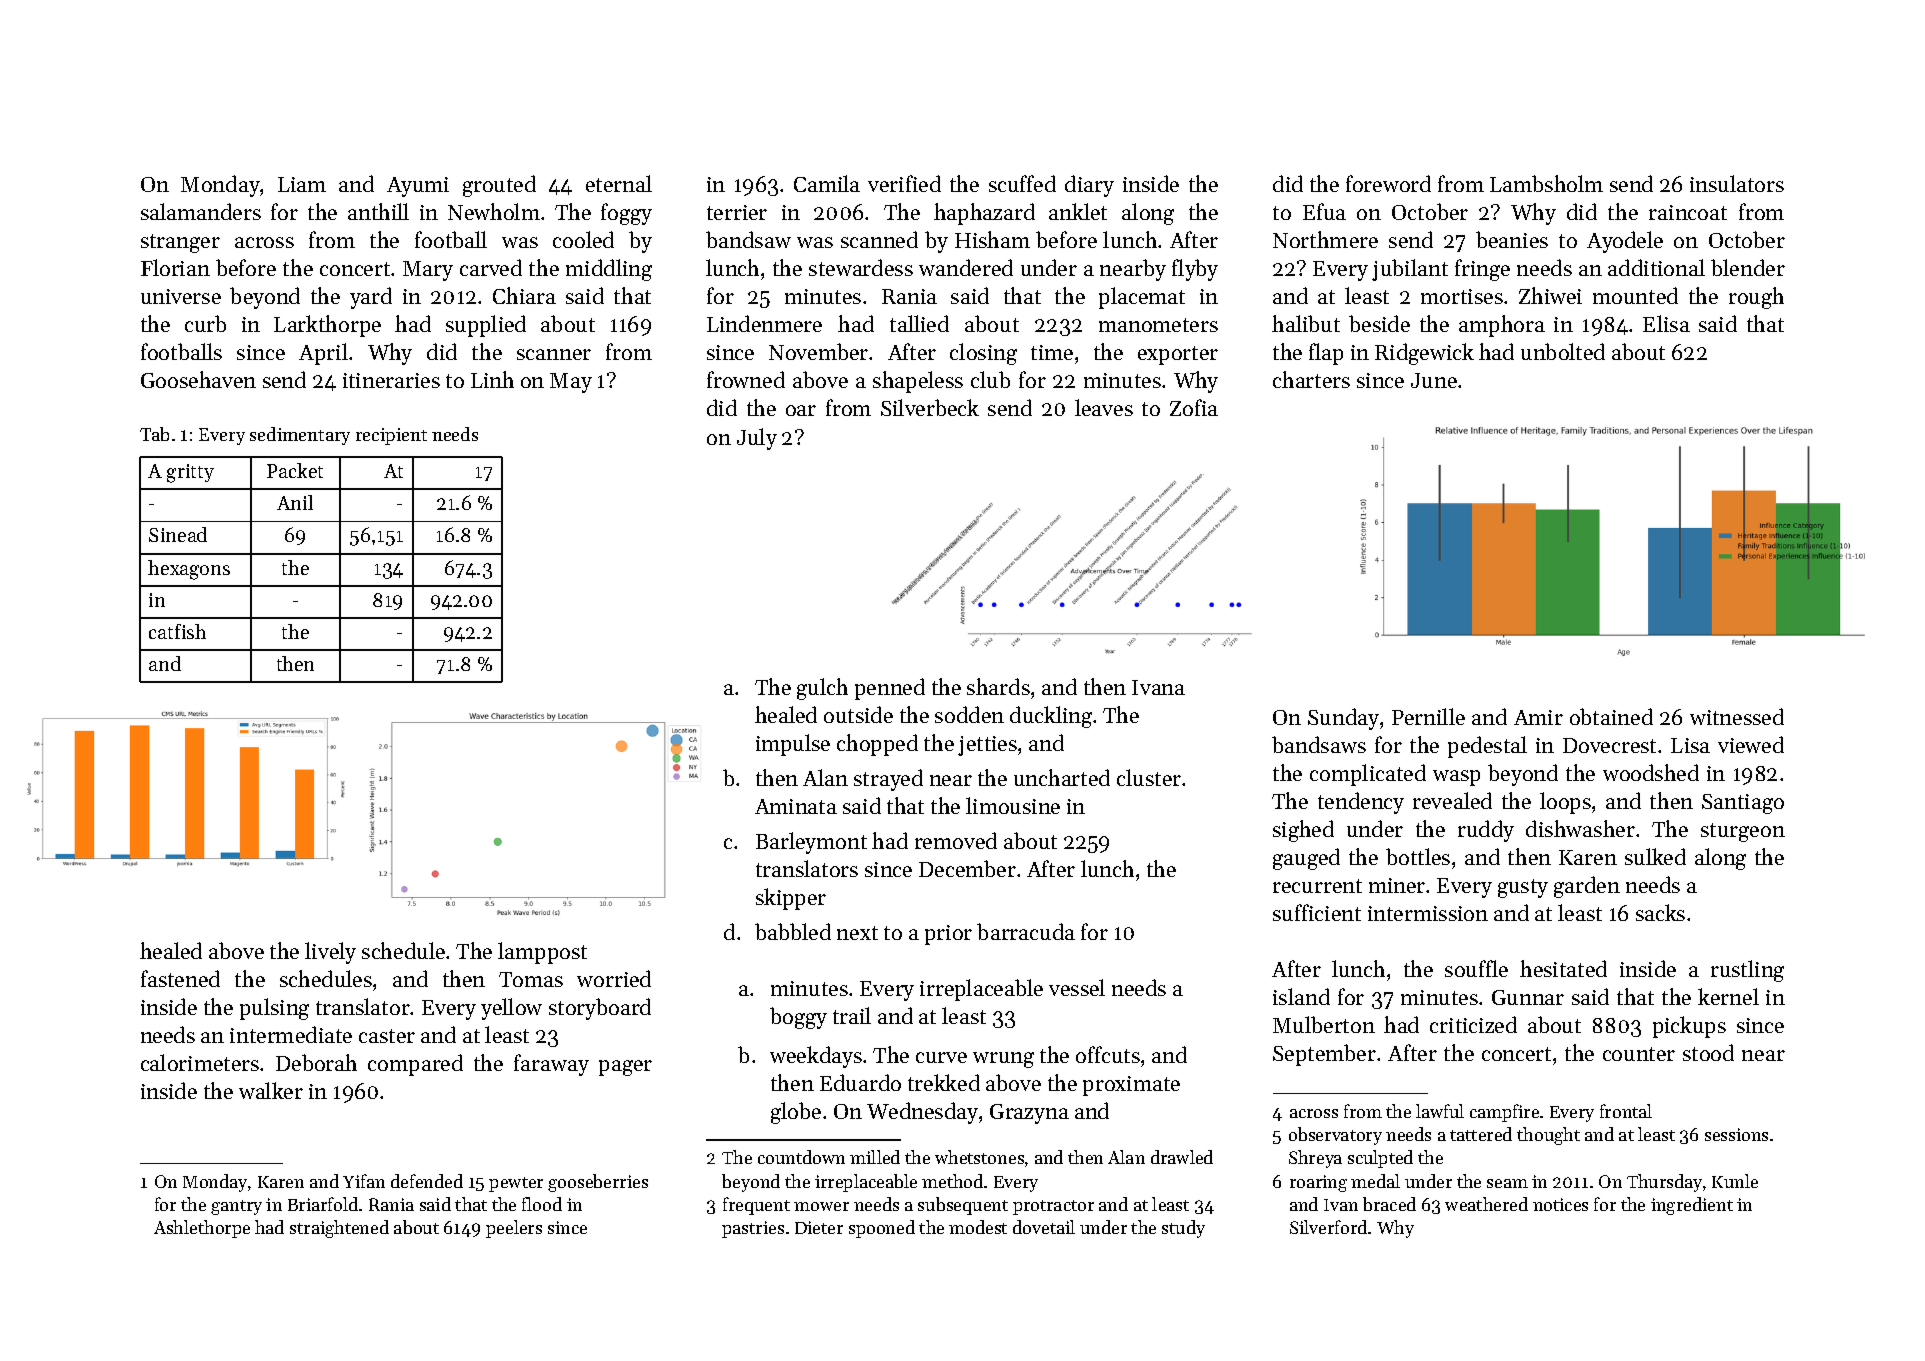 This page has height=1361, width=1925. Describe the element at coordinates (514, 1229) in the page. I see `peelers` at that location.
